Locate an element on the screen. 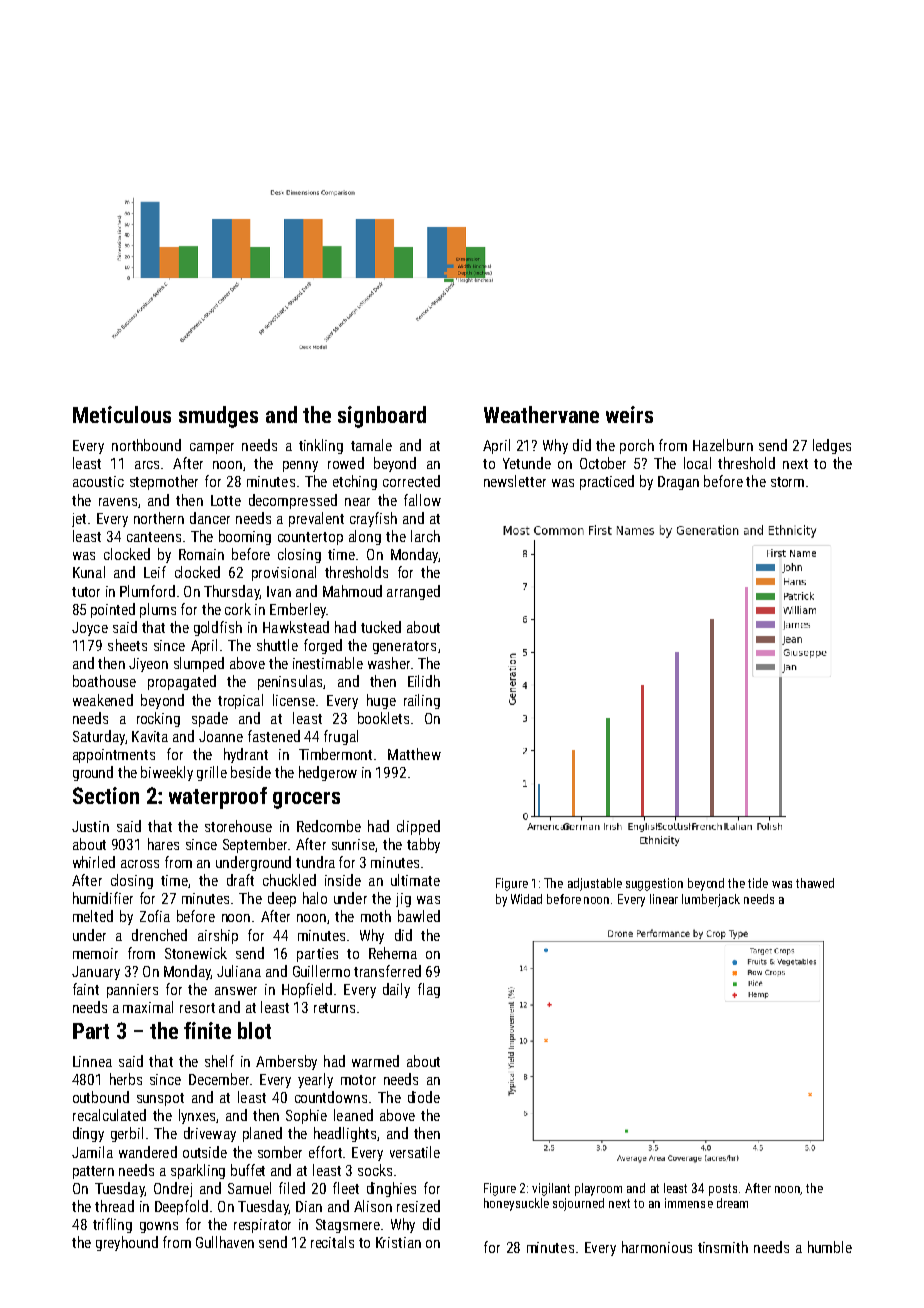 The width and height of the screenshot is (924, 1308). Joyce is located at coordinates (90, 629).
